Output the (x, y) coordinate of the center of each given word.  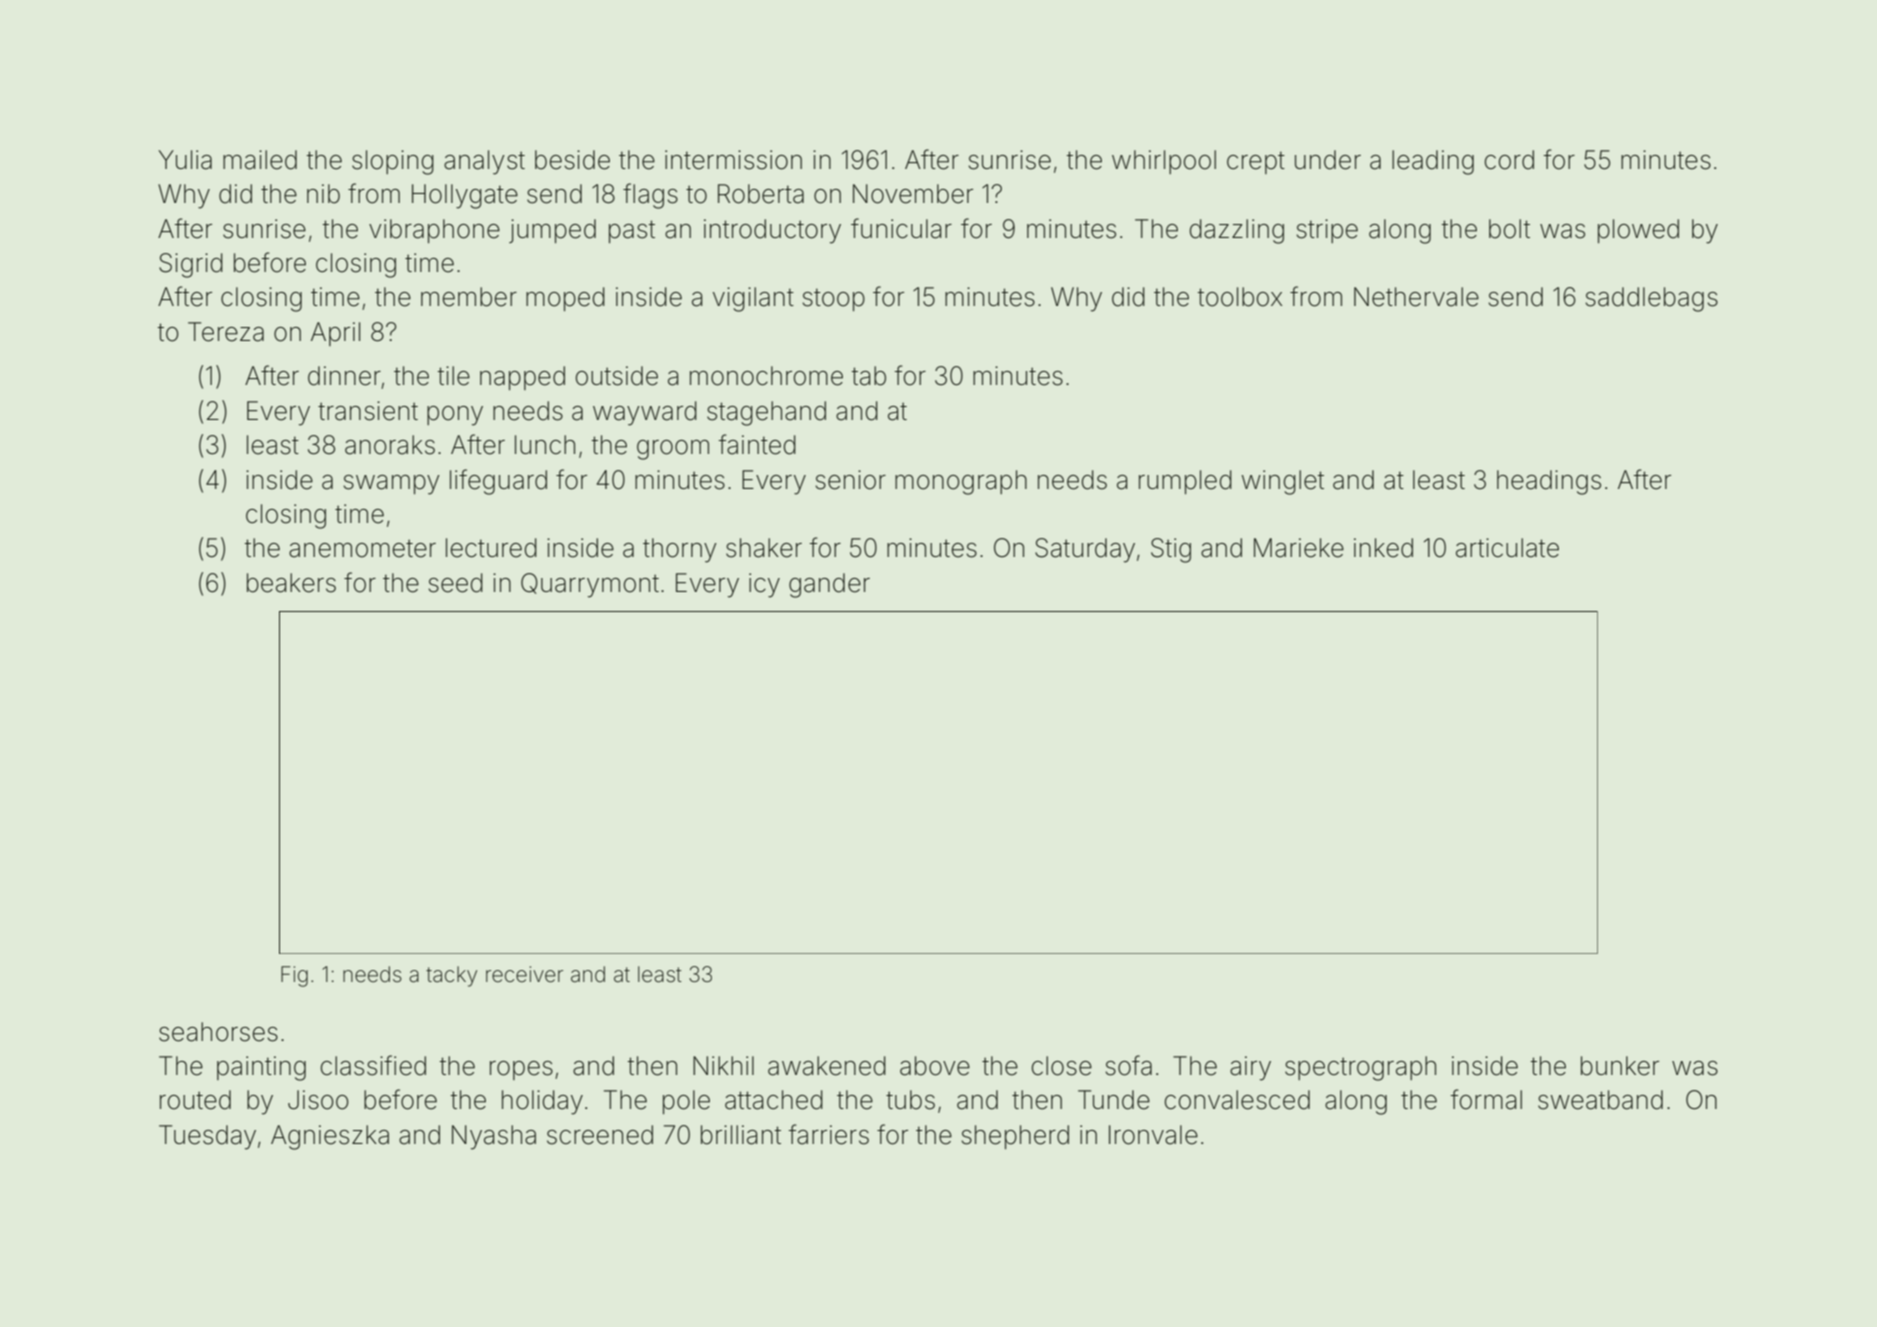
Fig (294, 976)
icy (764, 585)
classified (373, 1065)
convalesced (1237, 1100)
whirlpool (1164, 162)
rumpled (1185, 482)
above (935, 1066)
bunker (1620, 1066)
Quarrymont (590, 585)
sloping (393, 162)
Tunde (1114, 1100)
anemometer (362, 548)
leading (1433, 162)
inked (1383, 548)
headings (1549, 482)
